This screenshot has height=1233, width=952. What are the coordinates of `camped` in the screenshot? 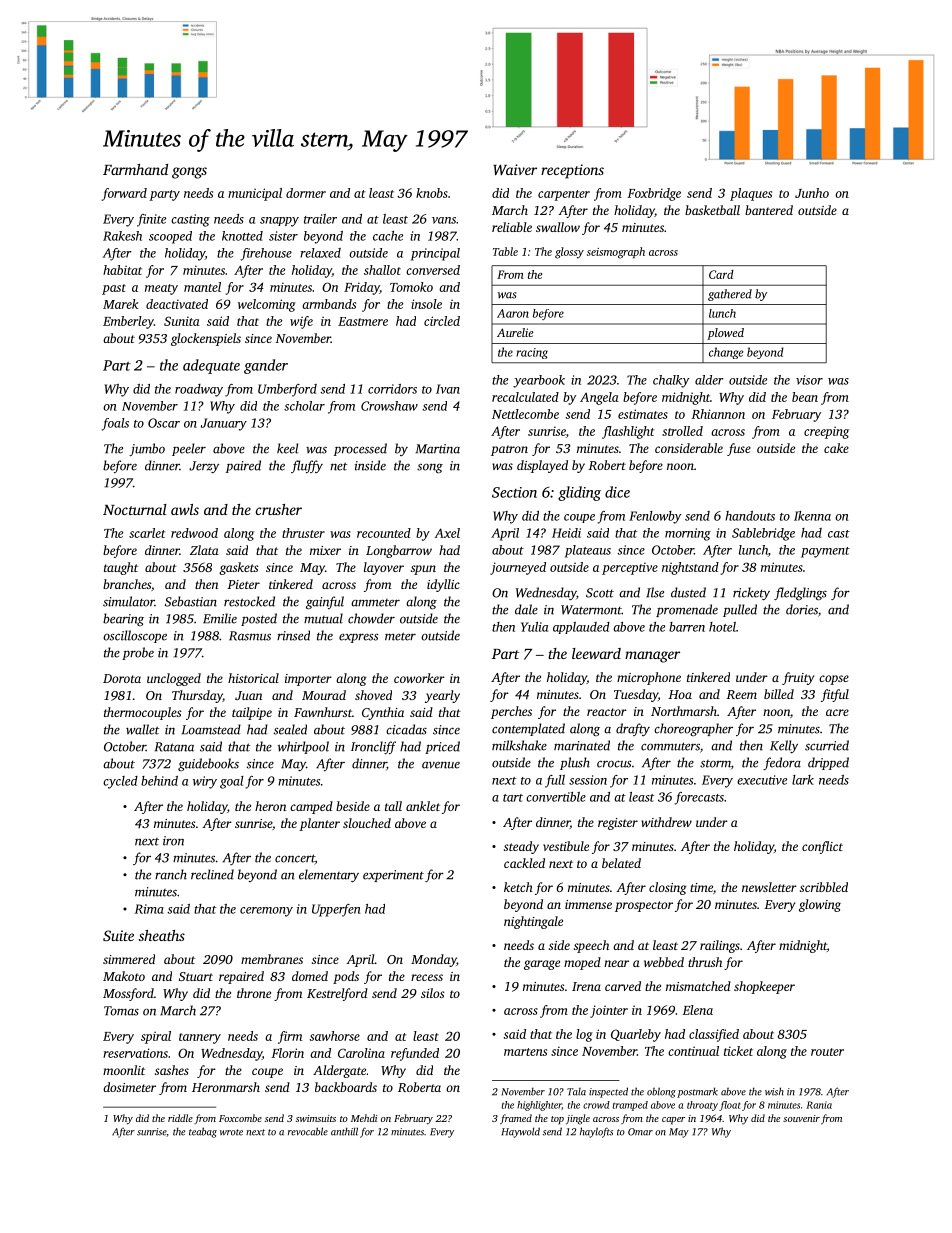 It's located at (311, 807).
